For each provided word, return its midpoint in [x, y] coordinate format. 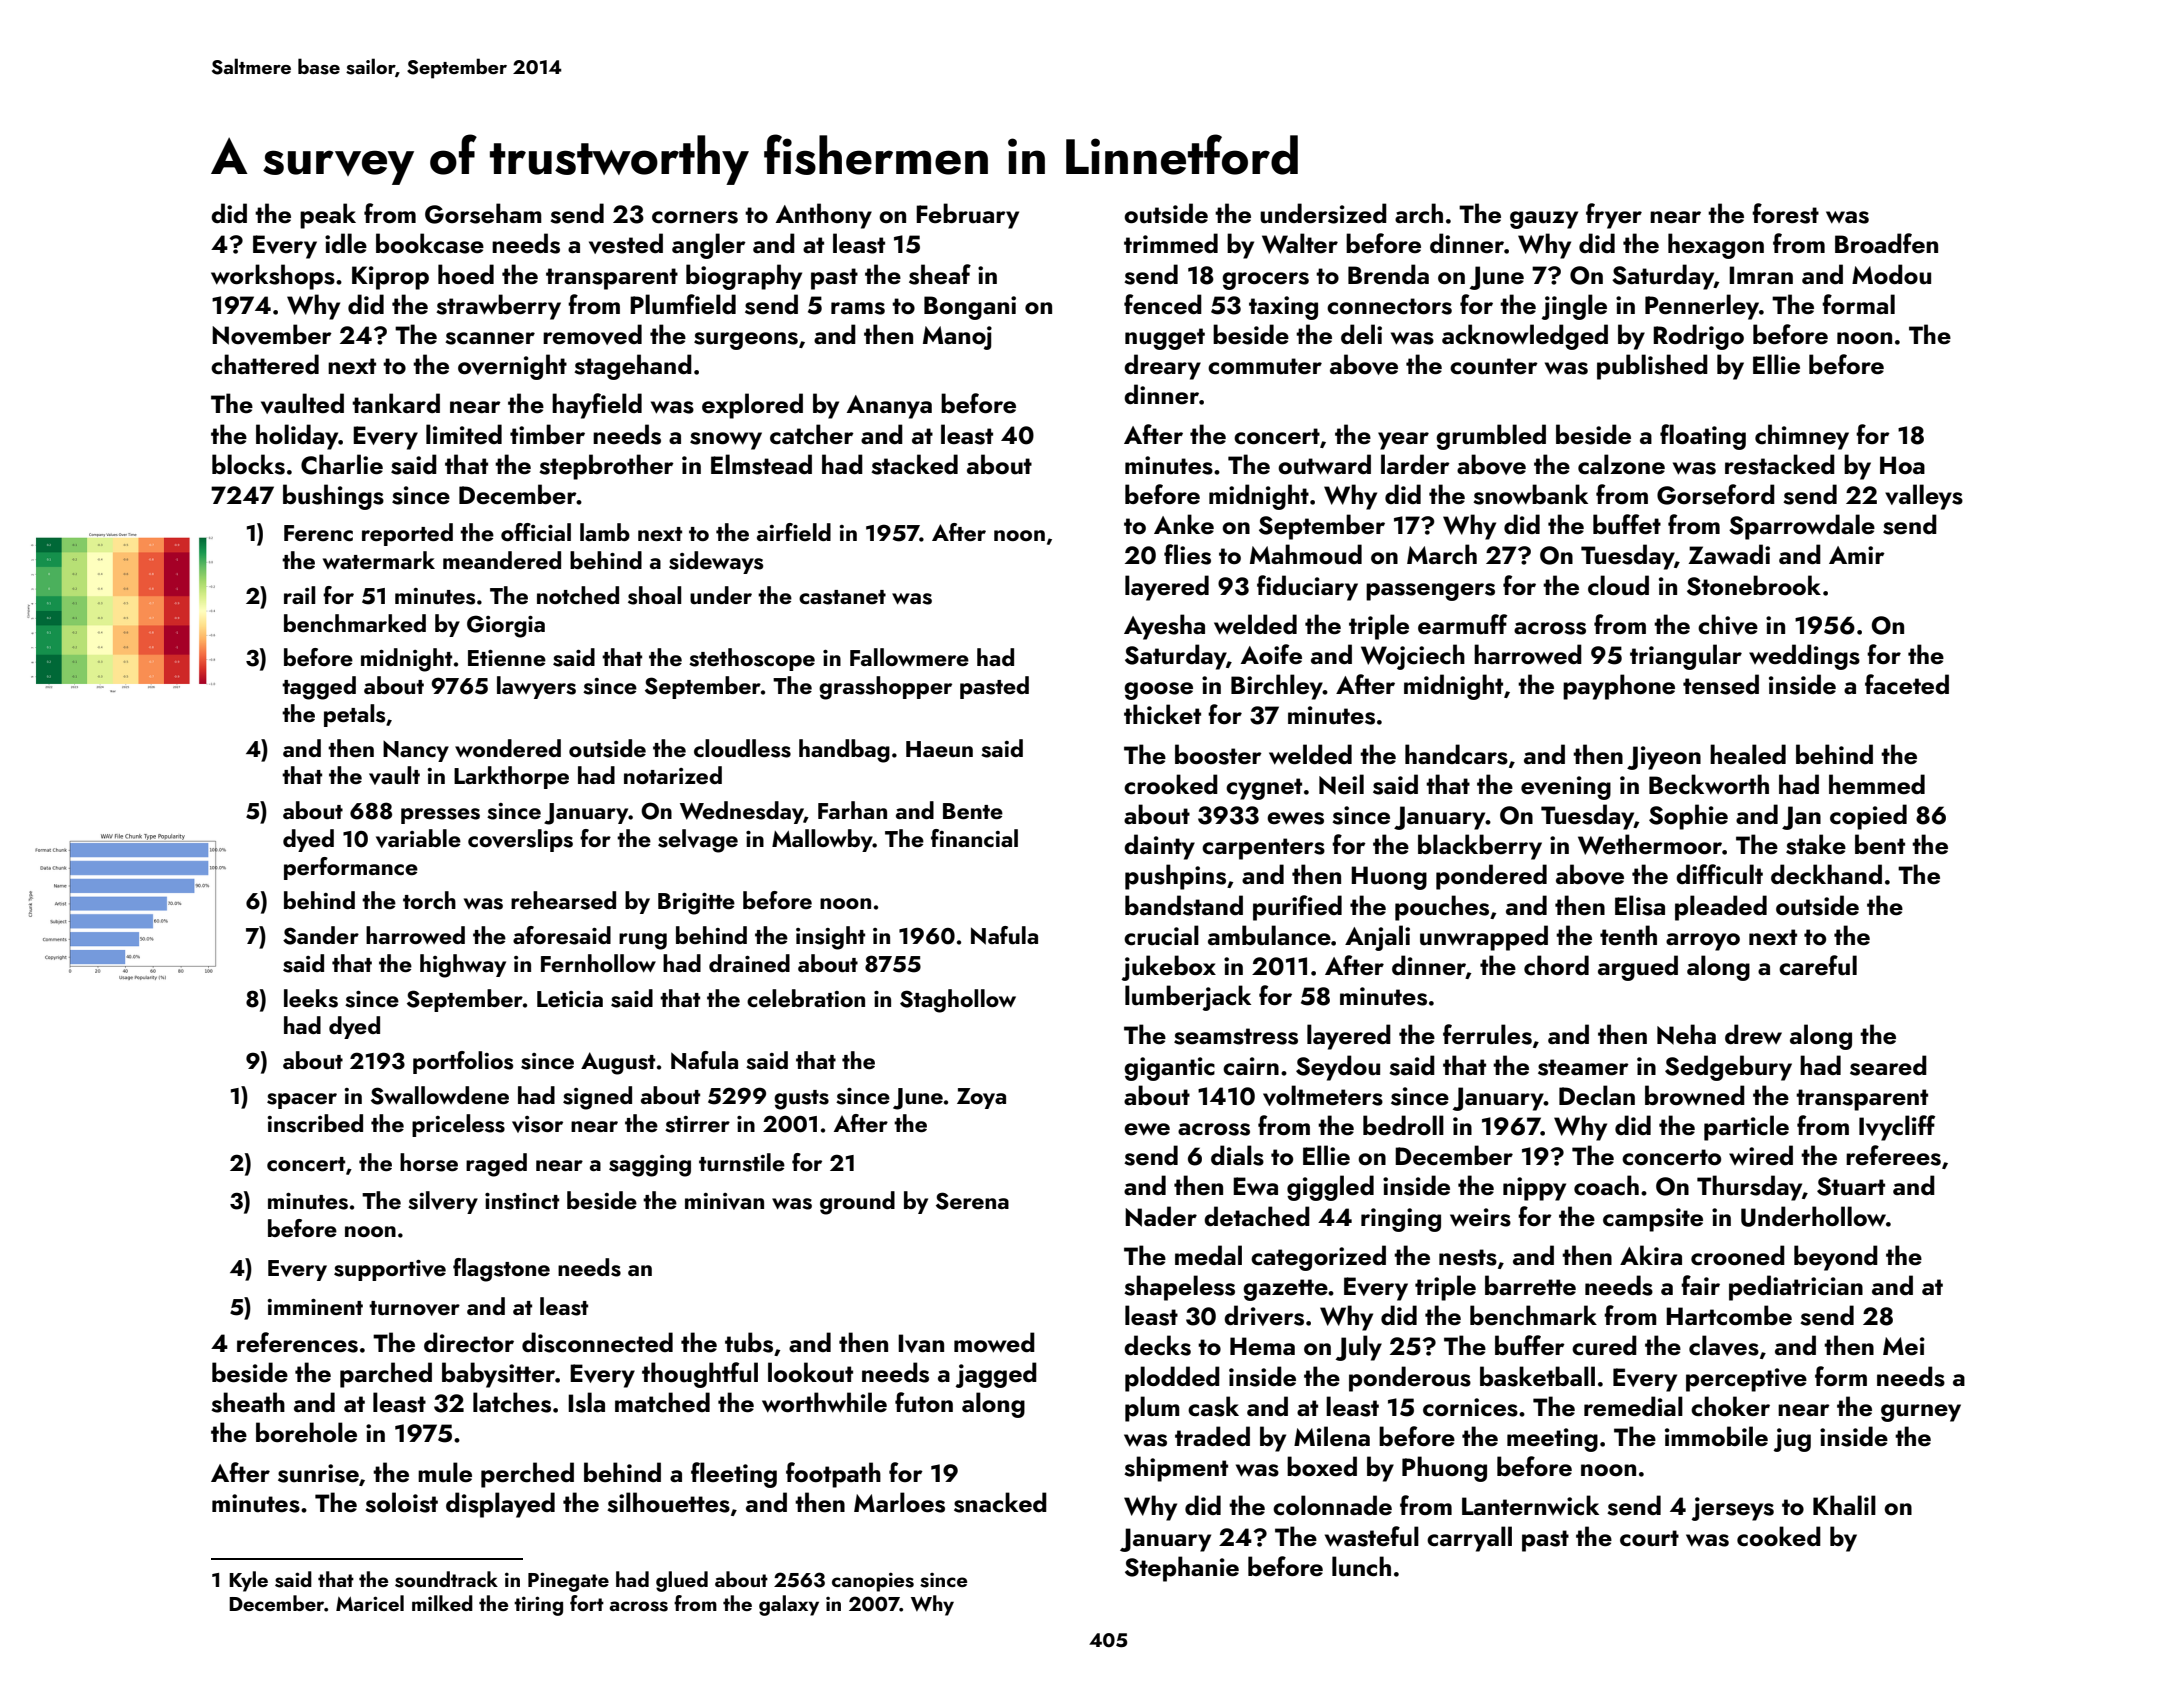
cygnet [1264, 789]
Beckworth [1709, 784]
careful [1818, 965]
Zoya [981, 1098]
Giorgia [506, 626]
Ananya [889, 407]
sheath [248, 1402]
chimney [1802, 437]
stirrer [697, 1124]
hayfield [597, 406]
